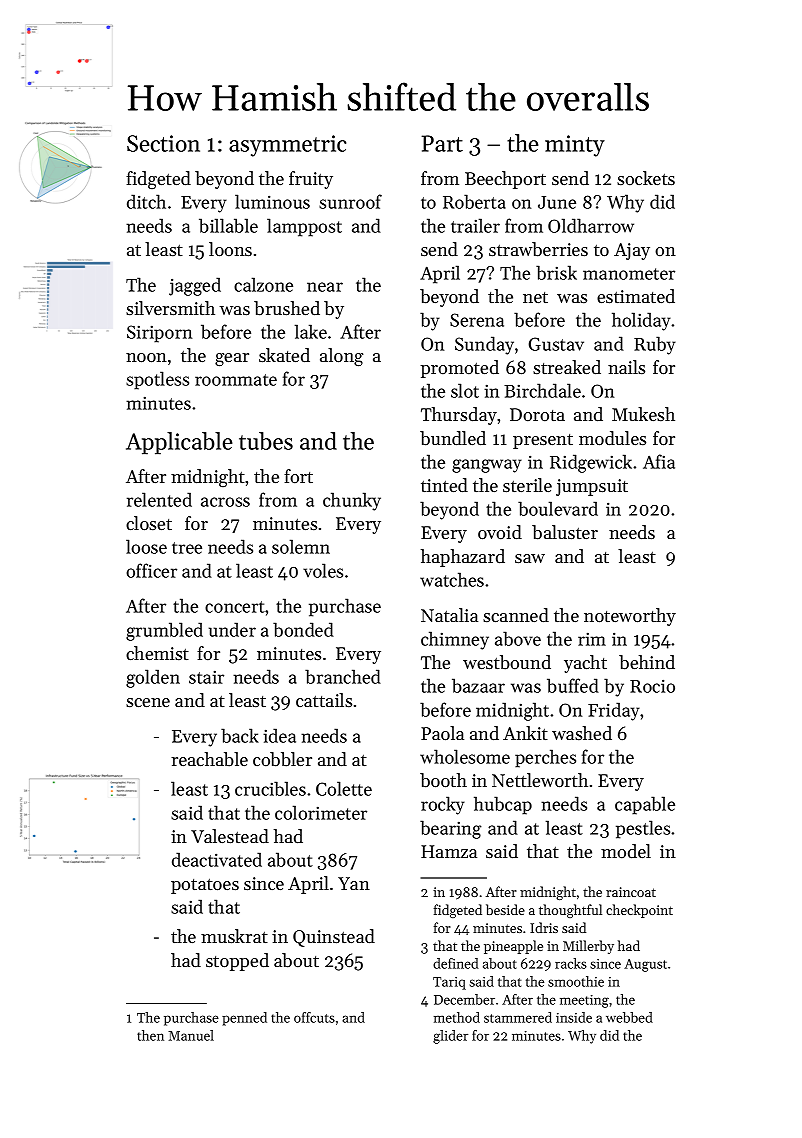 The image size is (802, 1138). Describe the element at coordinates (244, 1019) in the image. I see `penned` at that location.
